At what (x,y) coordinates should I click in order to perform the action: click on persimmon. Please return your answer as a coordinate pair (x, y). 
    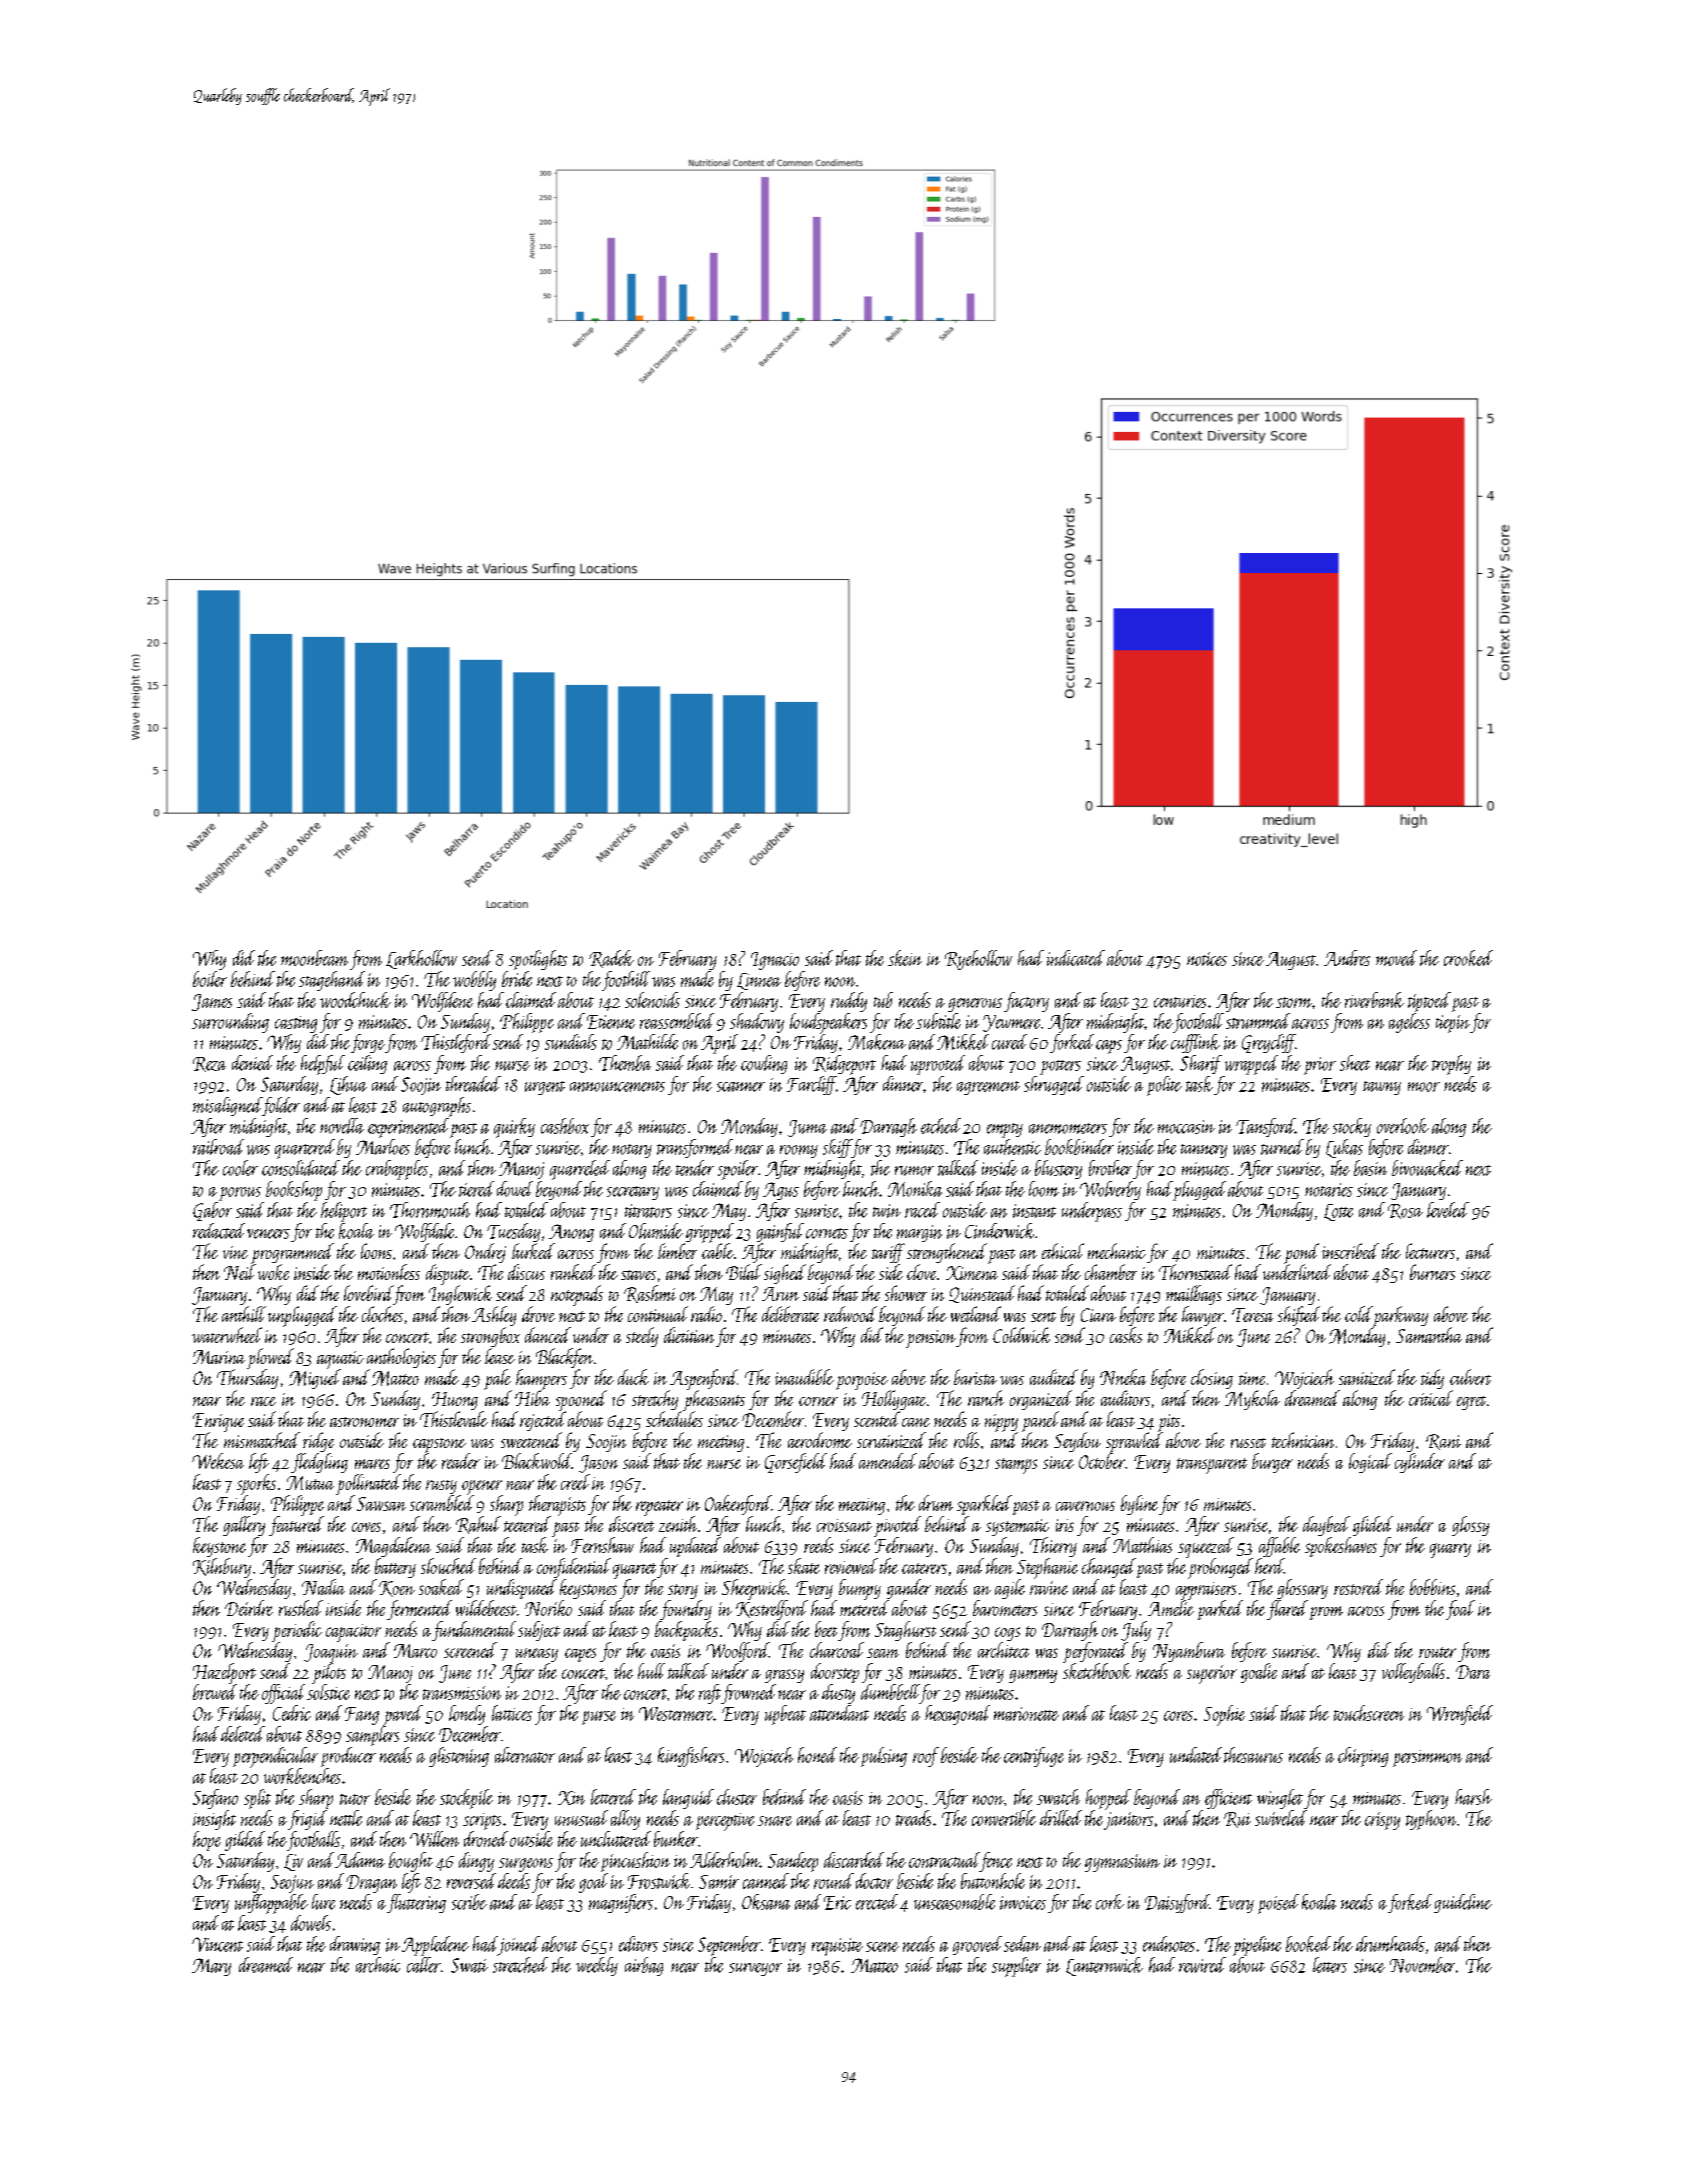
    Looking at the image, I should click on (1427, 1758).
